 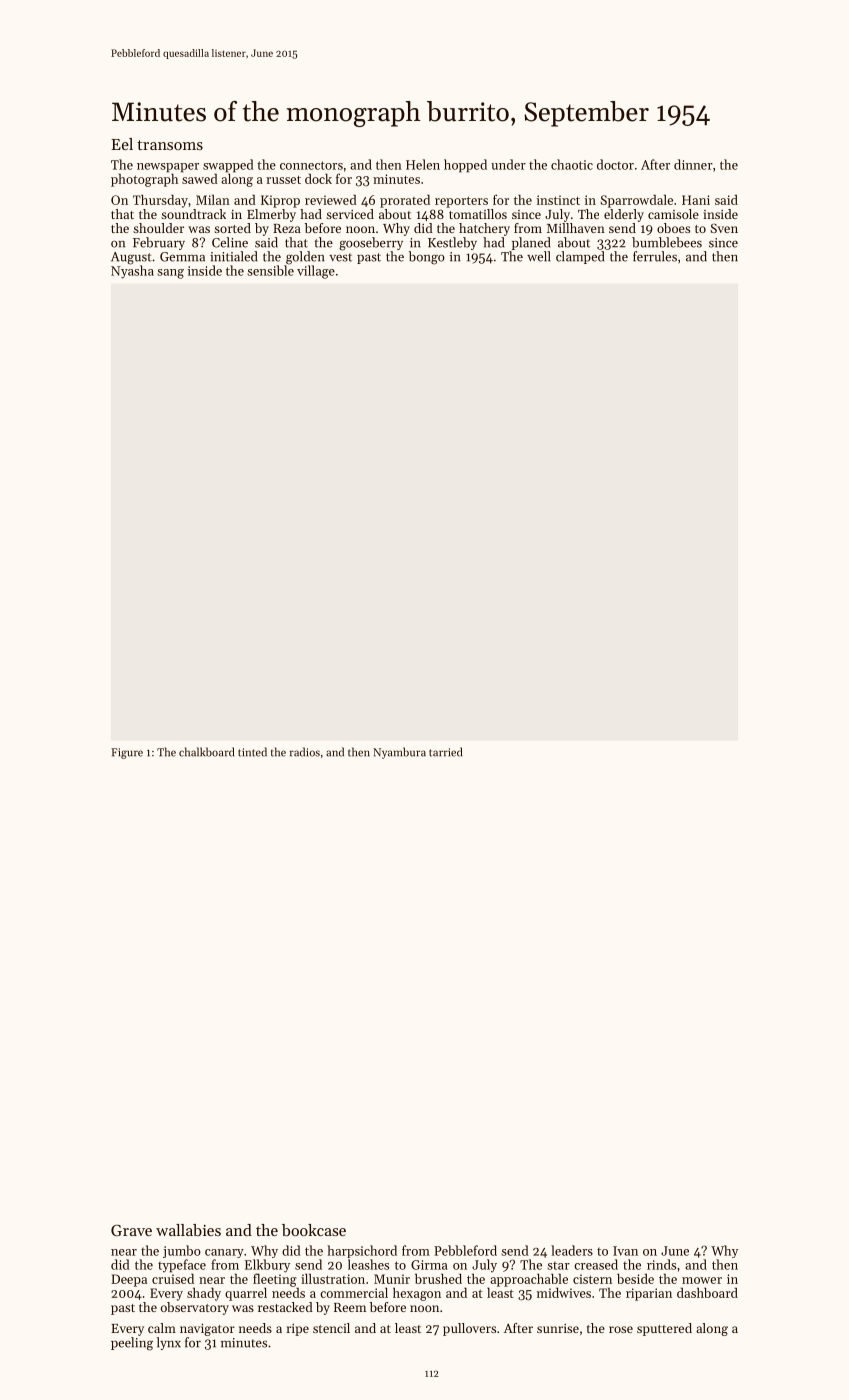 What do you see at coordinates (445, 752) in the screenshot?
I see `tarried` at bounding box center [445, 752].
